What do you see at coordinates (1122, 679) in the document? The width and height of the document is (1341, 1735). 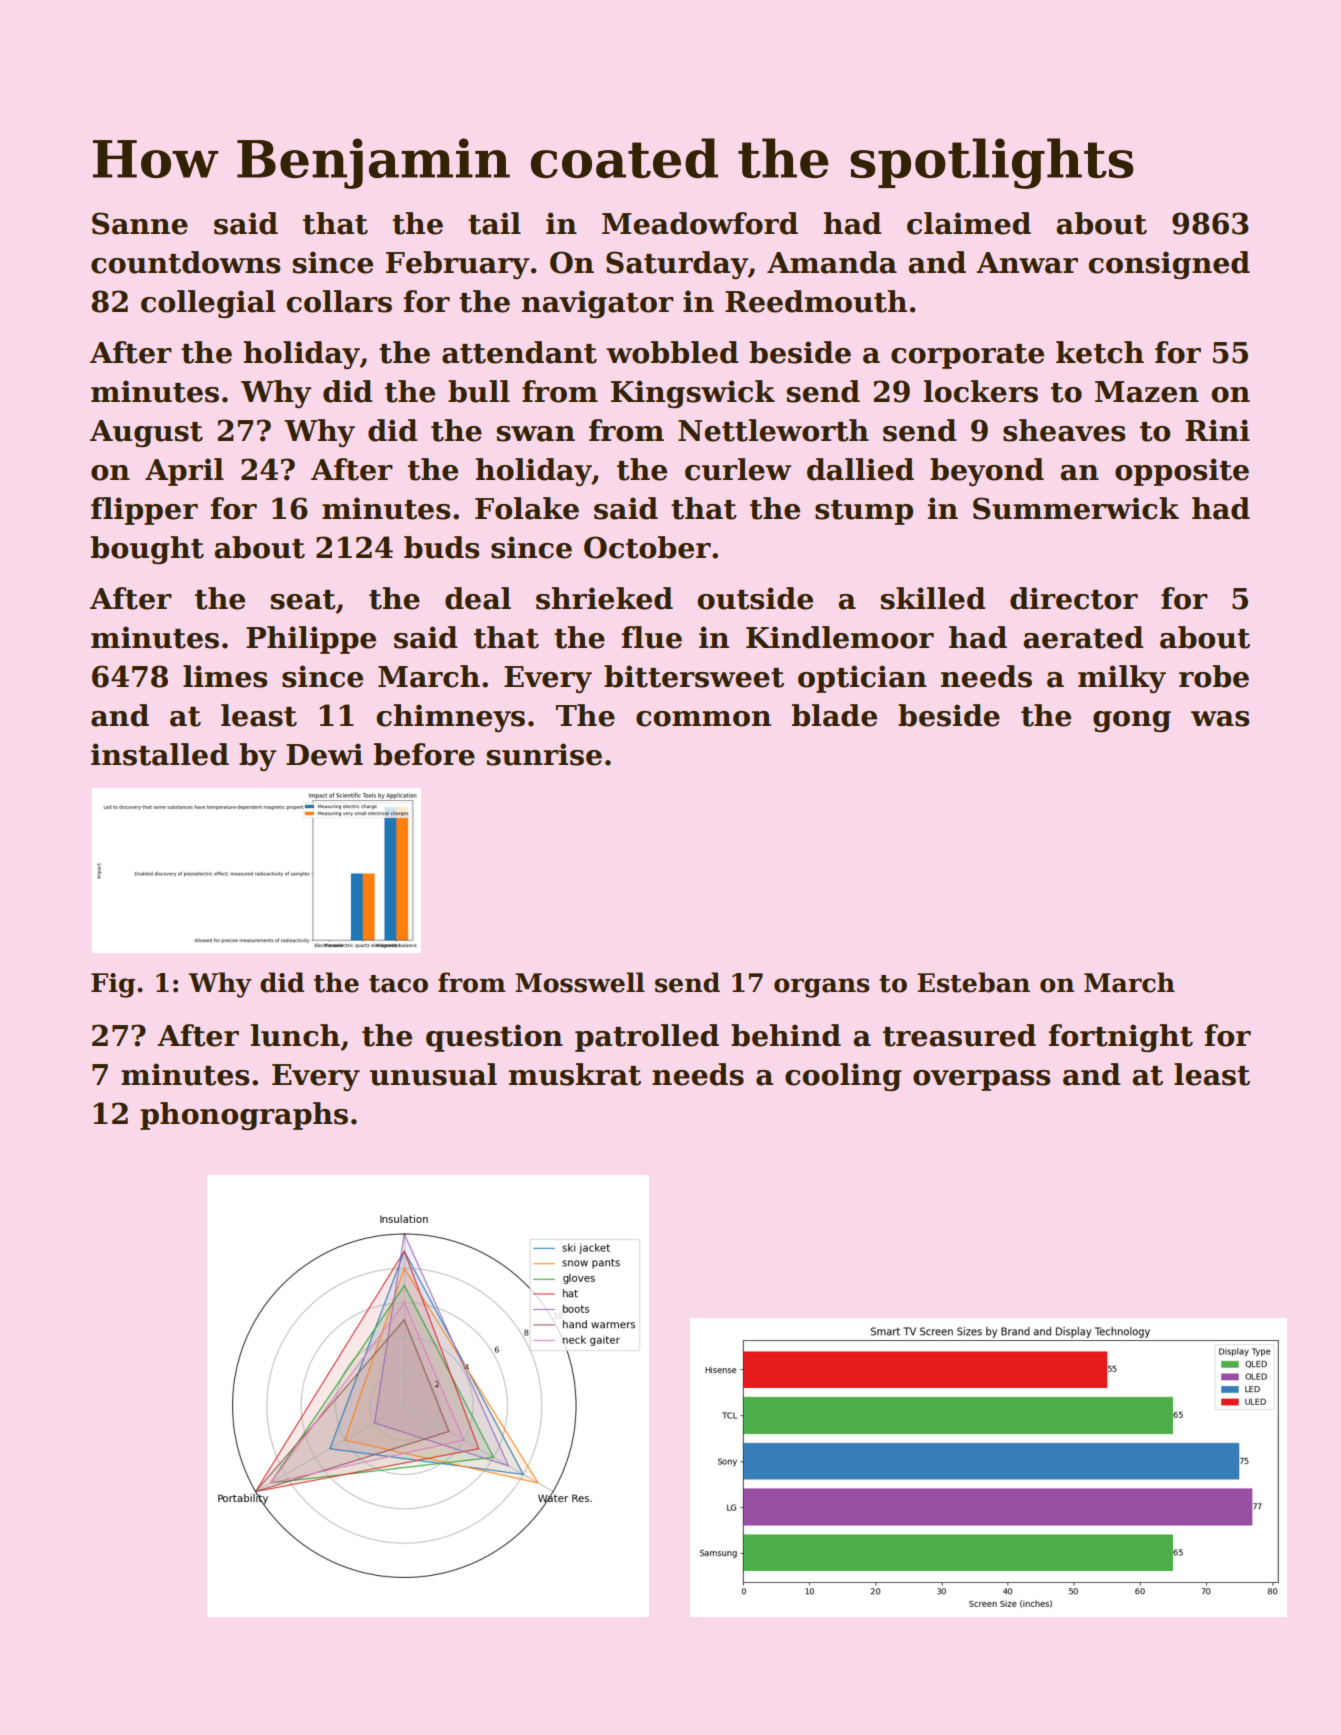 I see `milky` at bounding box center [1122, 679].
